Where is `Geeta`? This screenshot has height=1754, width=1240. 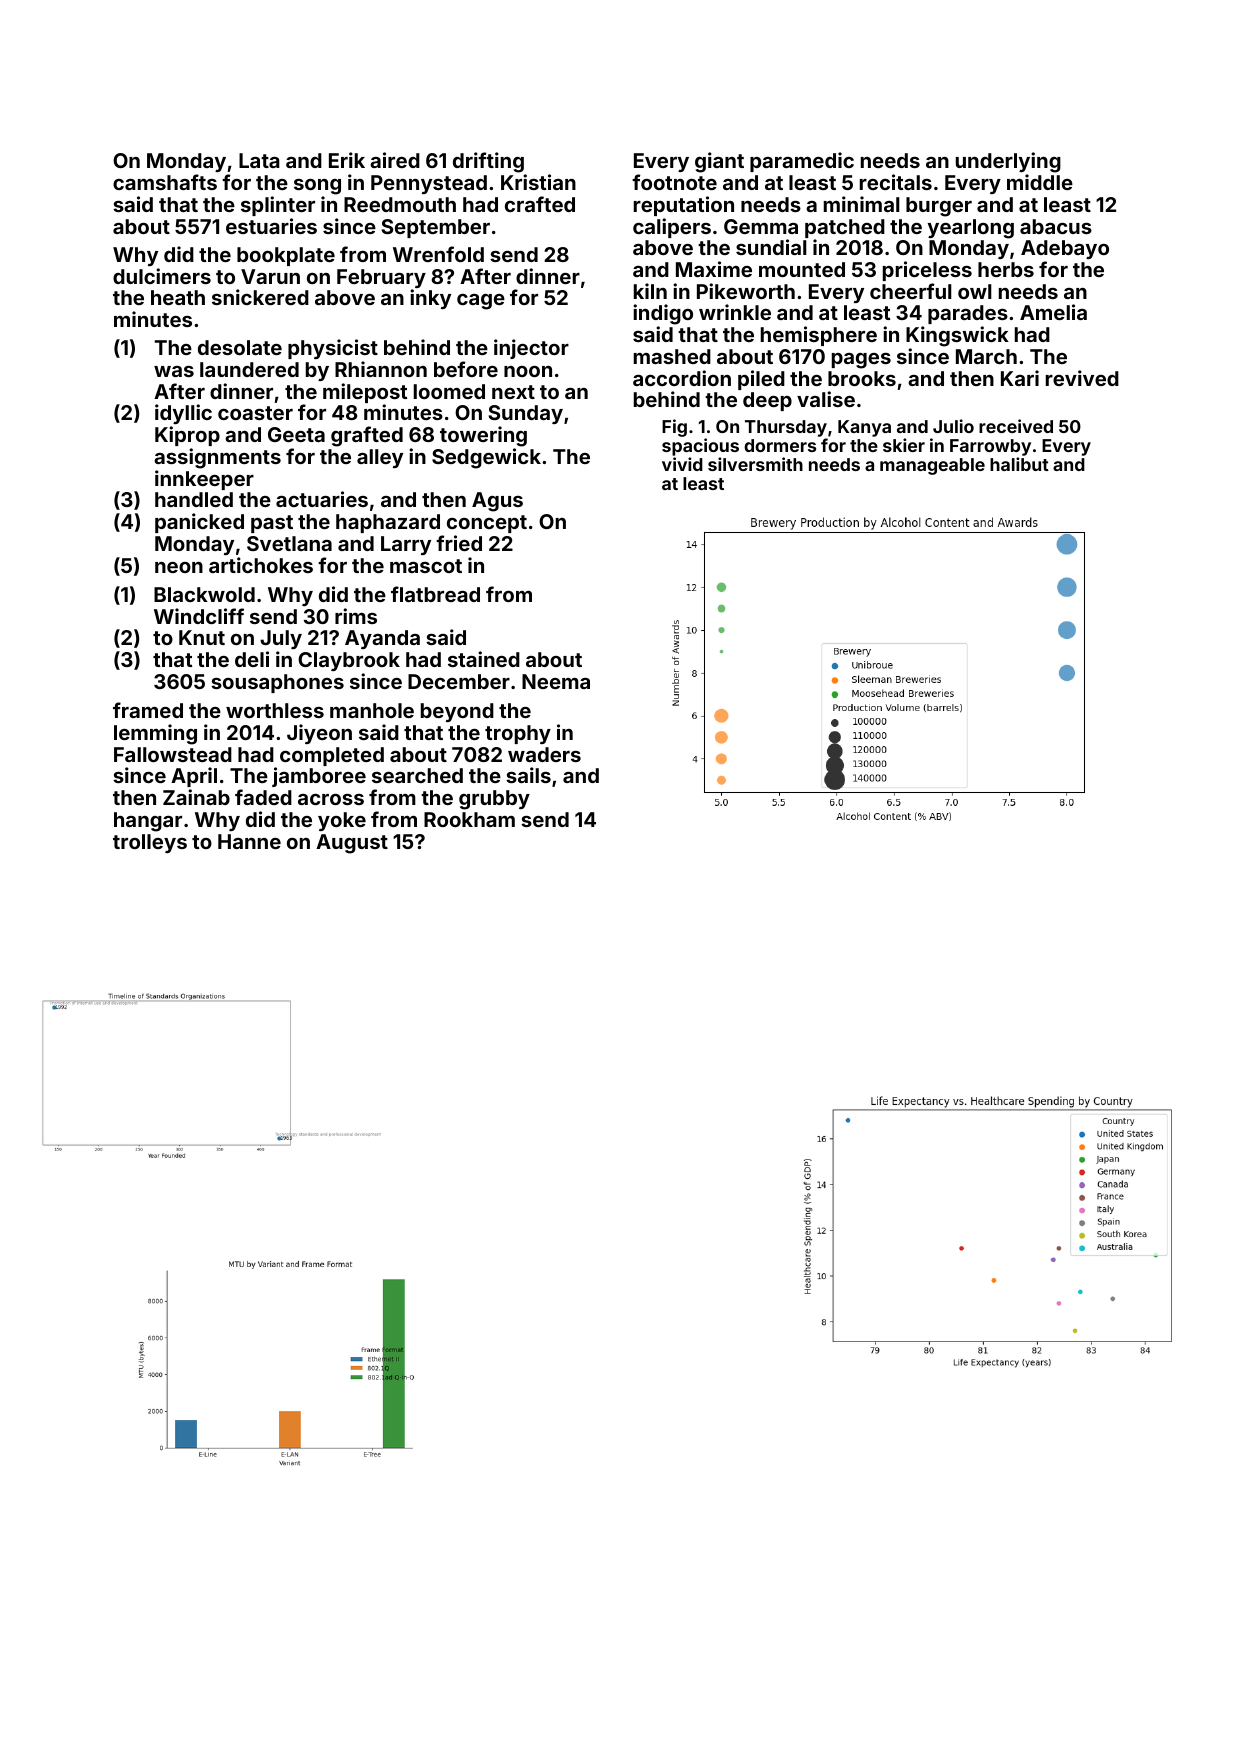
Geeta is located at coordinates (296, 434).
